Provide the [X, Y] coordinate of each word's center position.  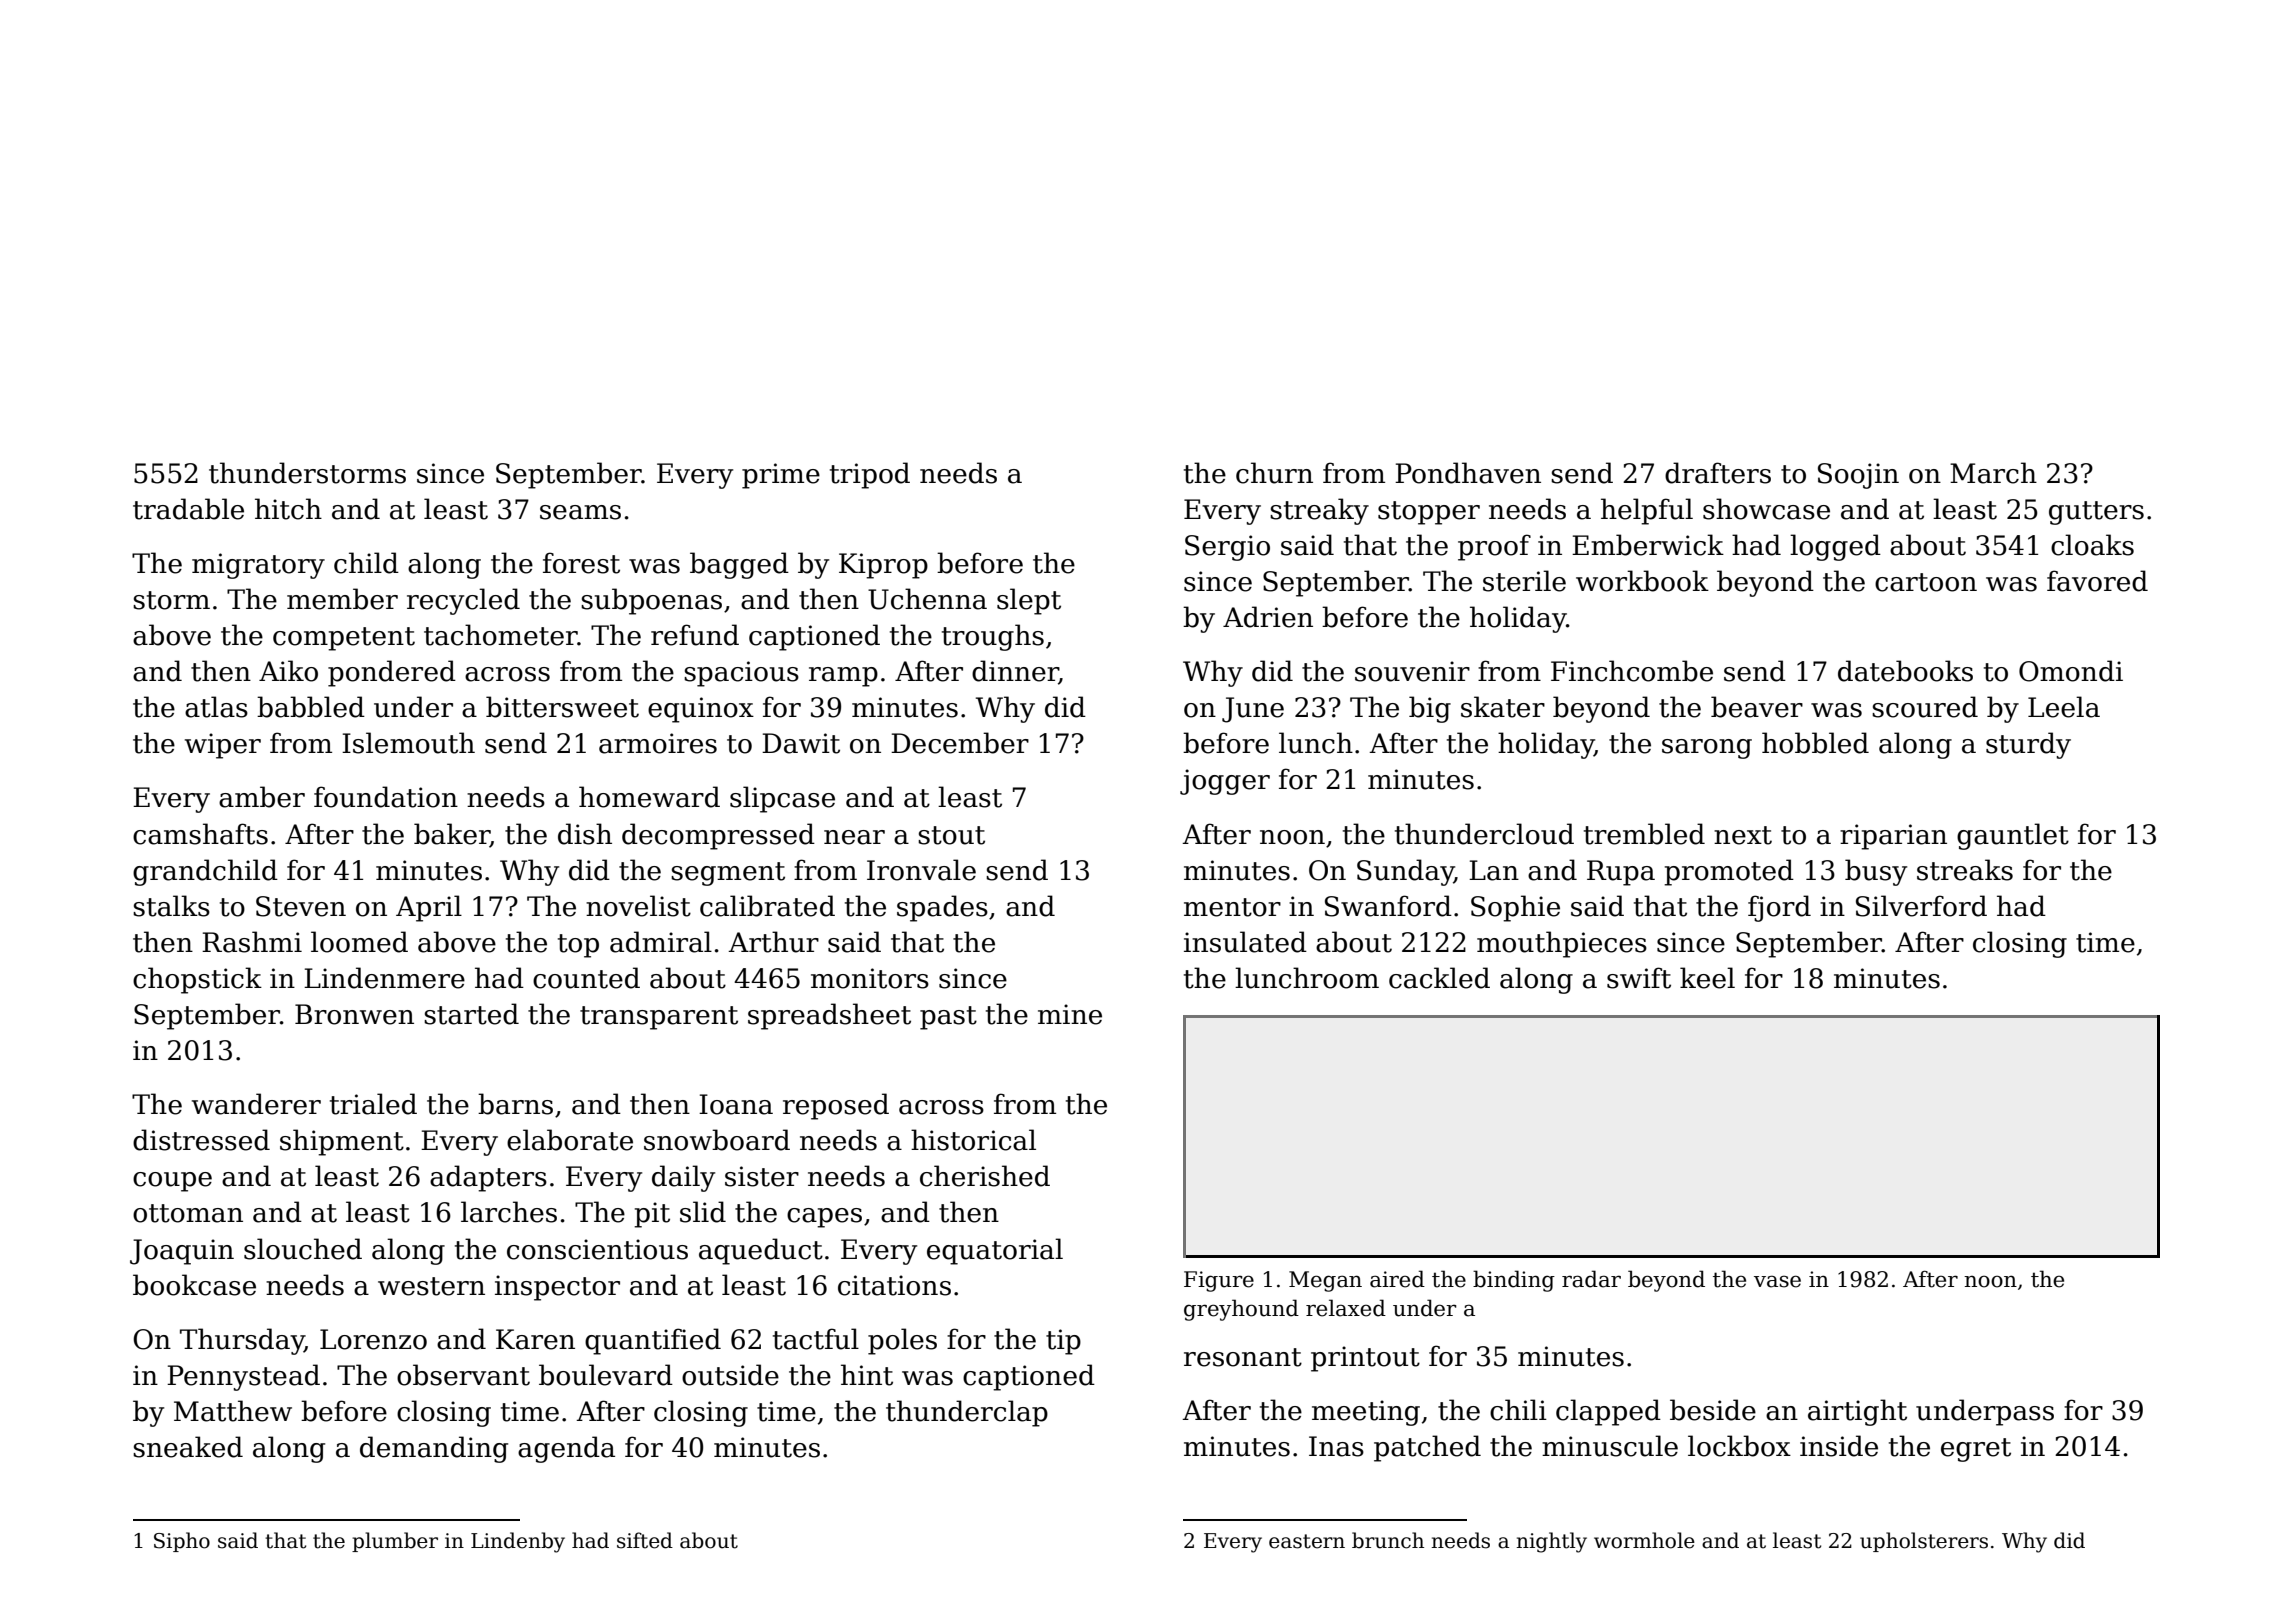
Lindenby [518, 1542]
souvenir [1412, 671]
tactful [816, 1339]
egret [1976, 1450]
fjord [1779, 908]
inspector [557, 1288]
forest [581, 563]
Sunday [1405, 872]
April [429, 908]
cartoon [1926, 582]
